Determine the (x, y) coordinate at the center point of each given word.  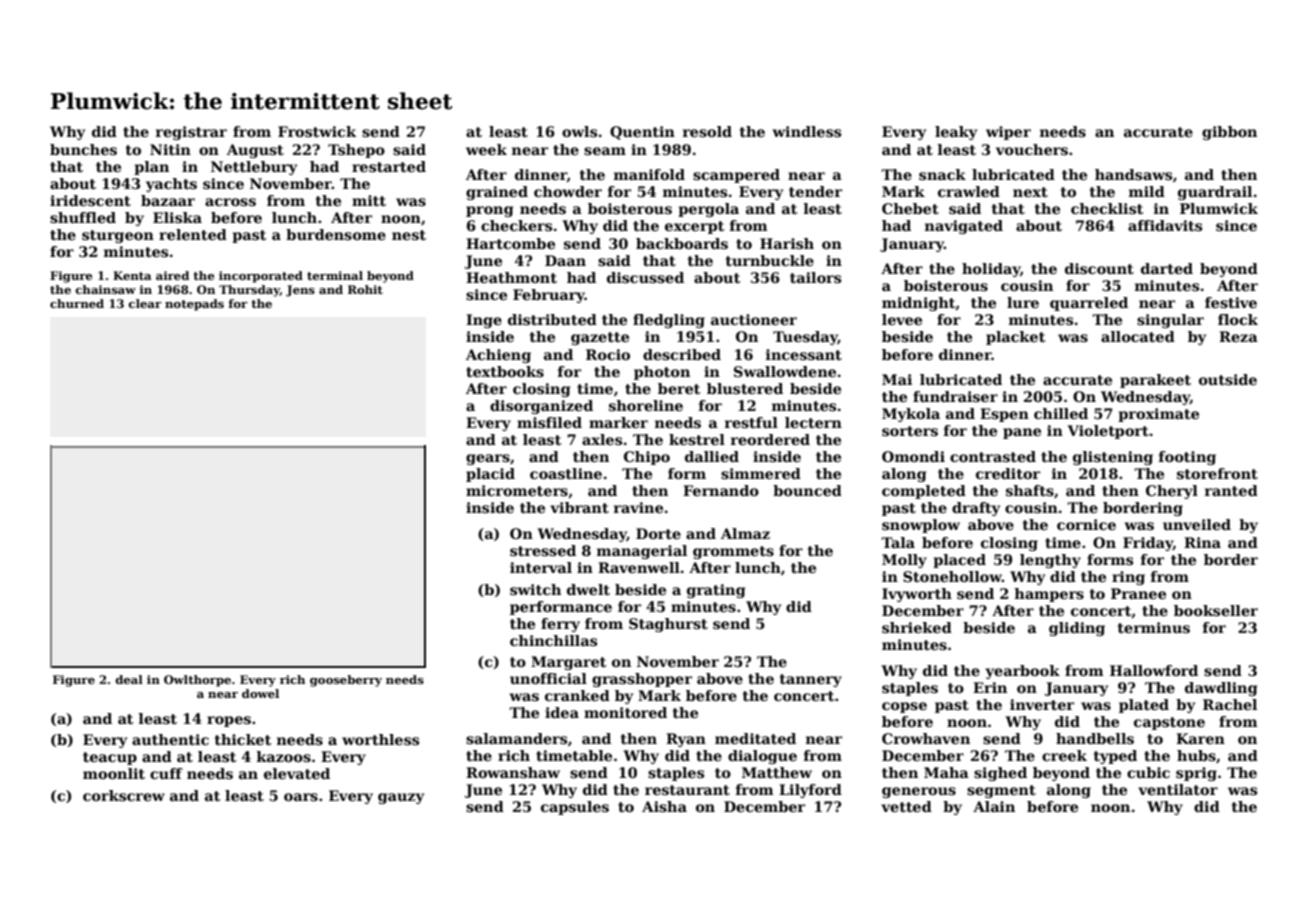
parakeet (1155, 381)
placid (490, 475)
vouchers (1032, 149)
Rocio (608, 354)
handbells (1095, 738)
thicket (243, 739)
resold (707, 131)
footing (1187, 458)
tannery (811, 680)
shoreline (646, 405)
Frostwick (317, 131)
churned (77, 303)
